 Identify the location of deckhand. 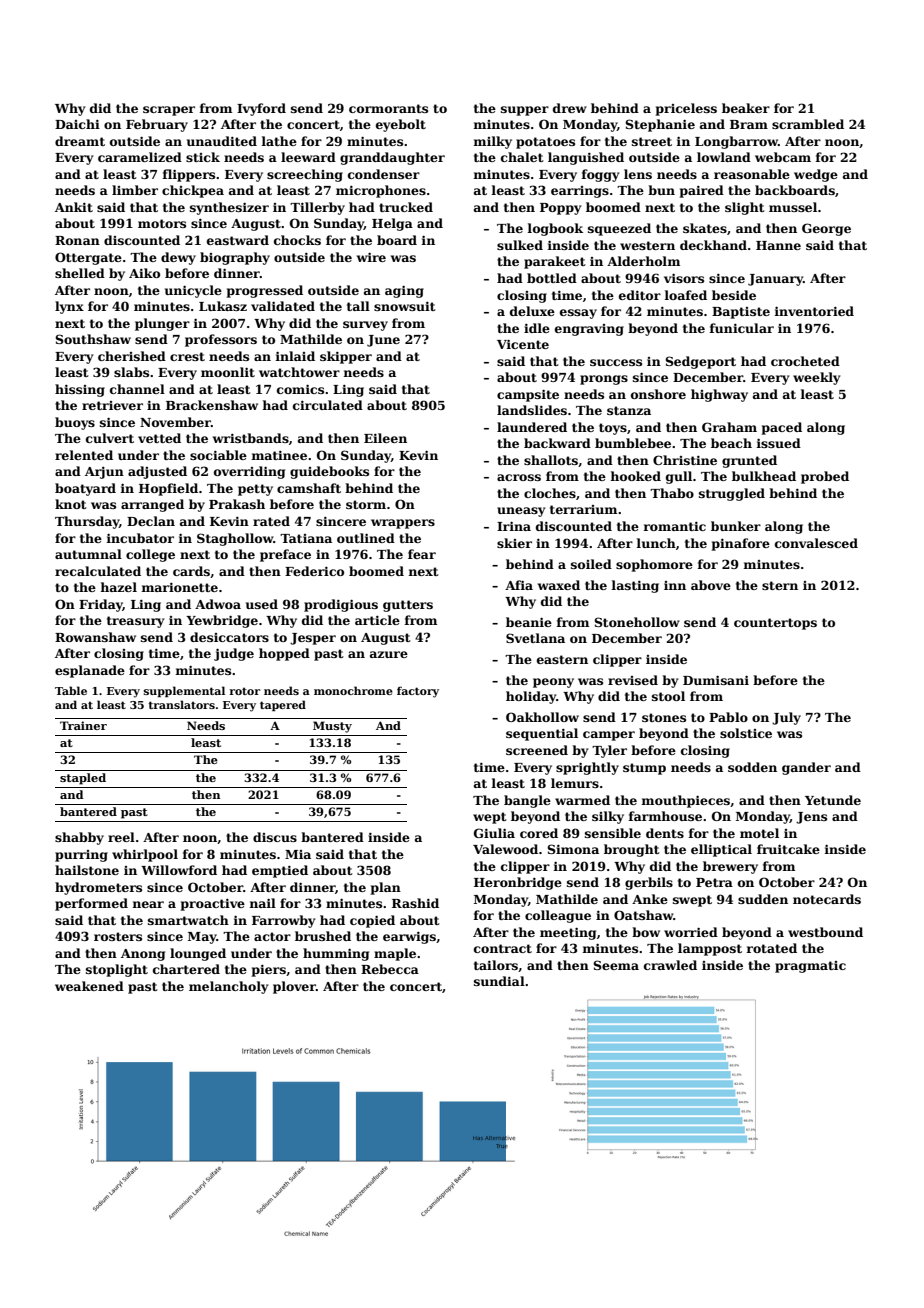
(713, 245).
